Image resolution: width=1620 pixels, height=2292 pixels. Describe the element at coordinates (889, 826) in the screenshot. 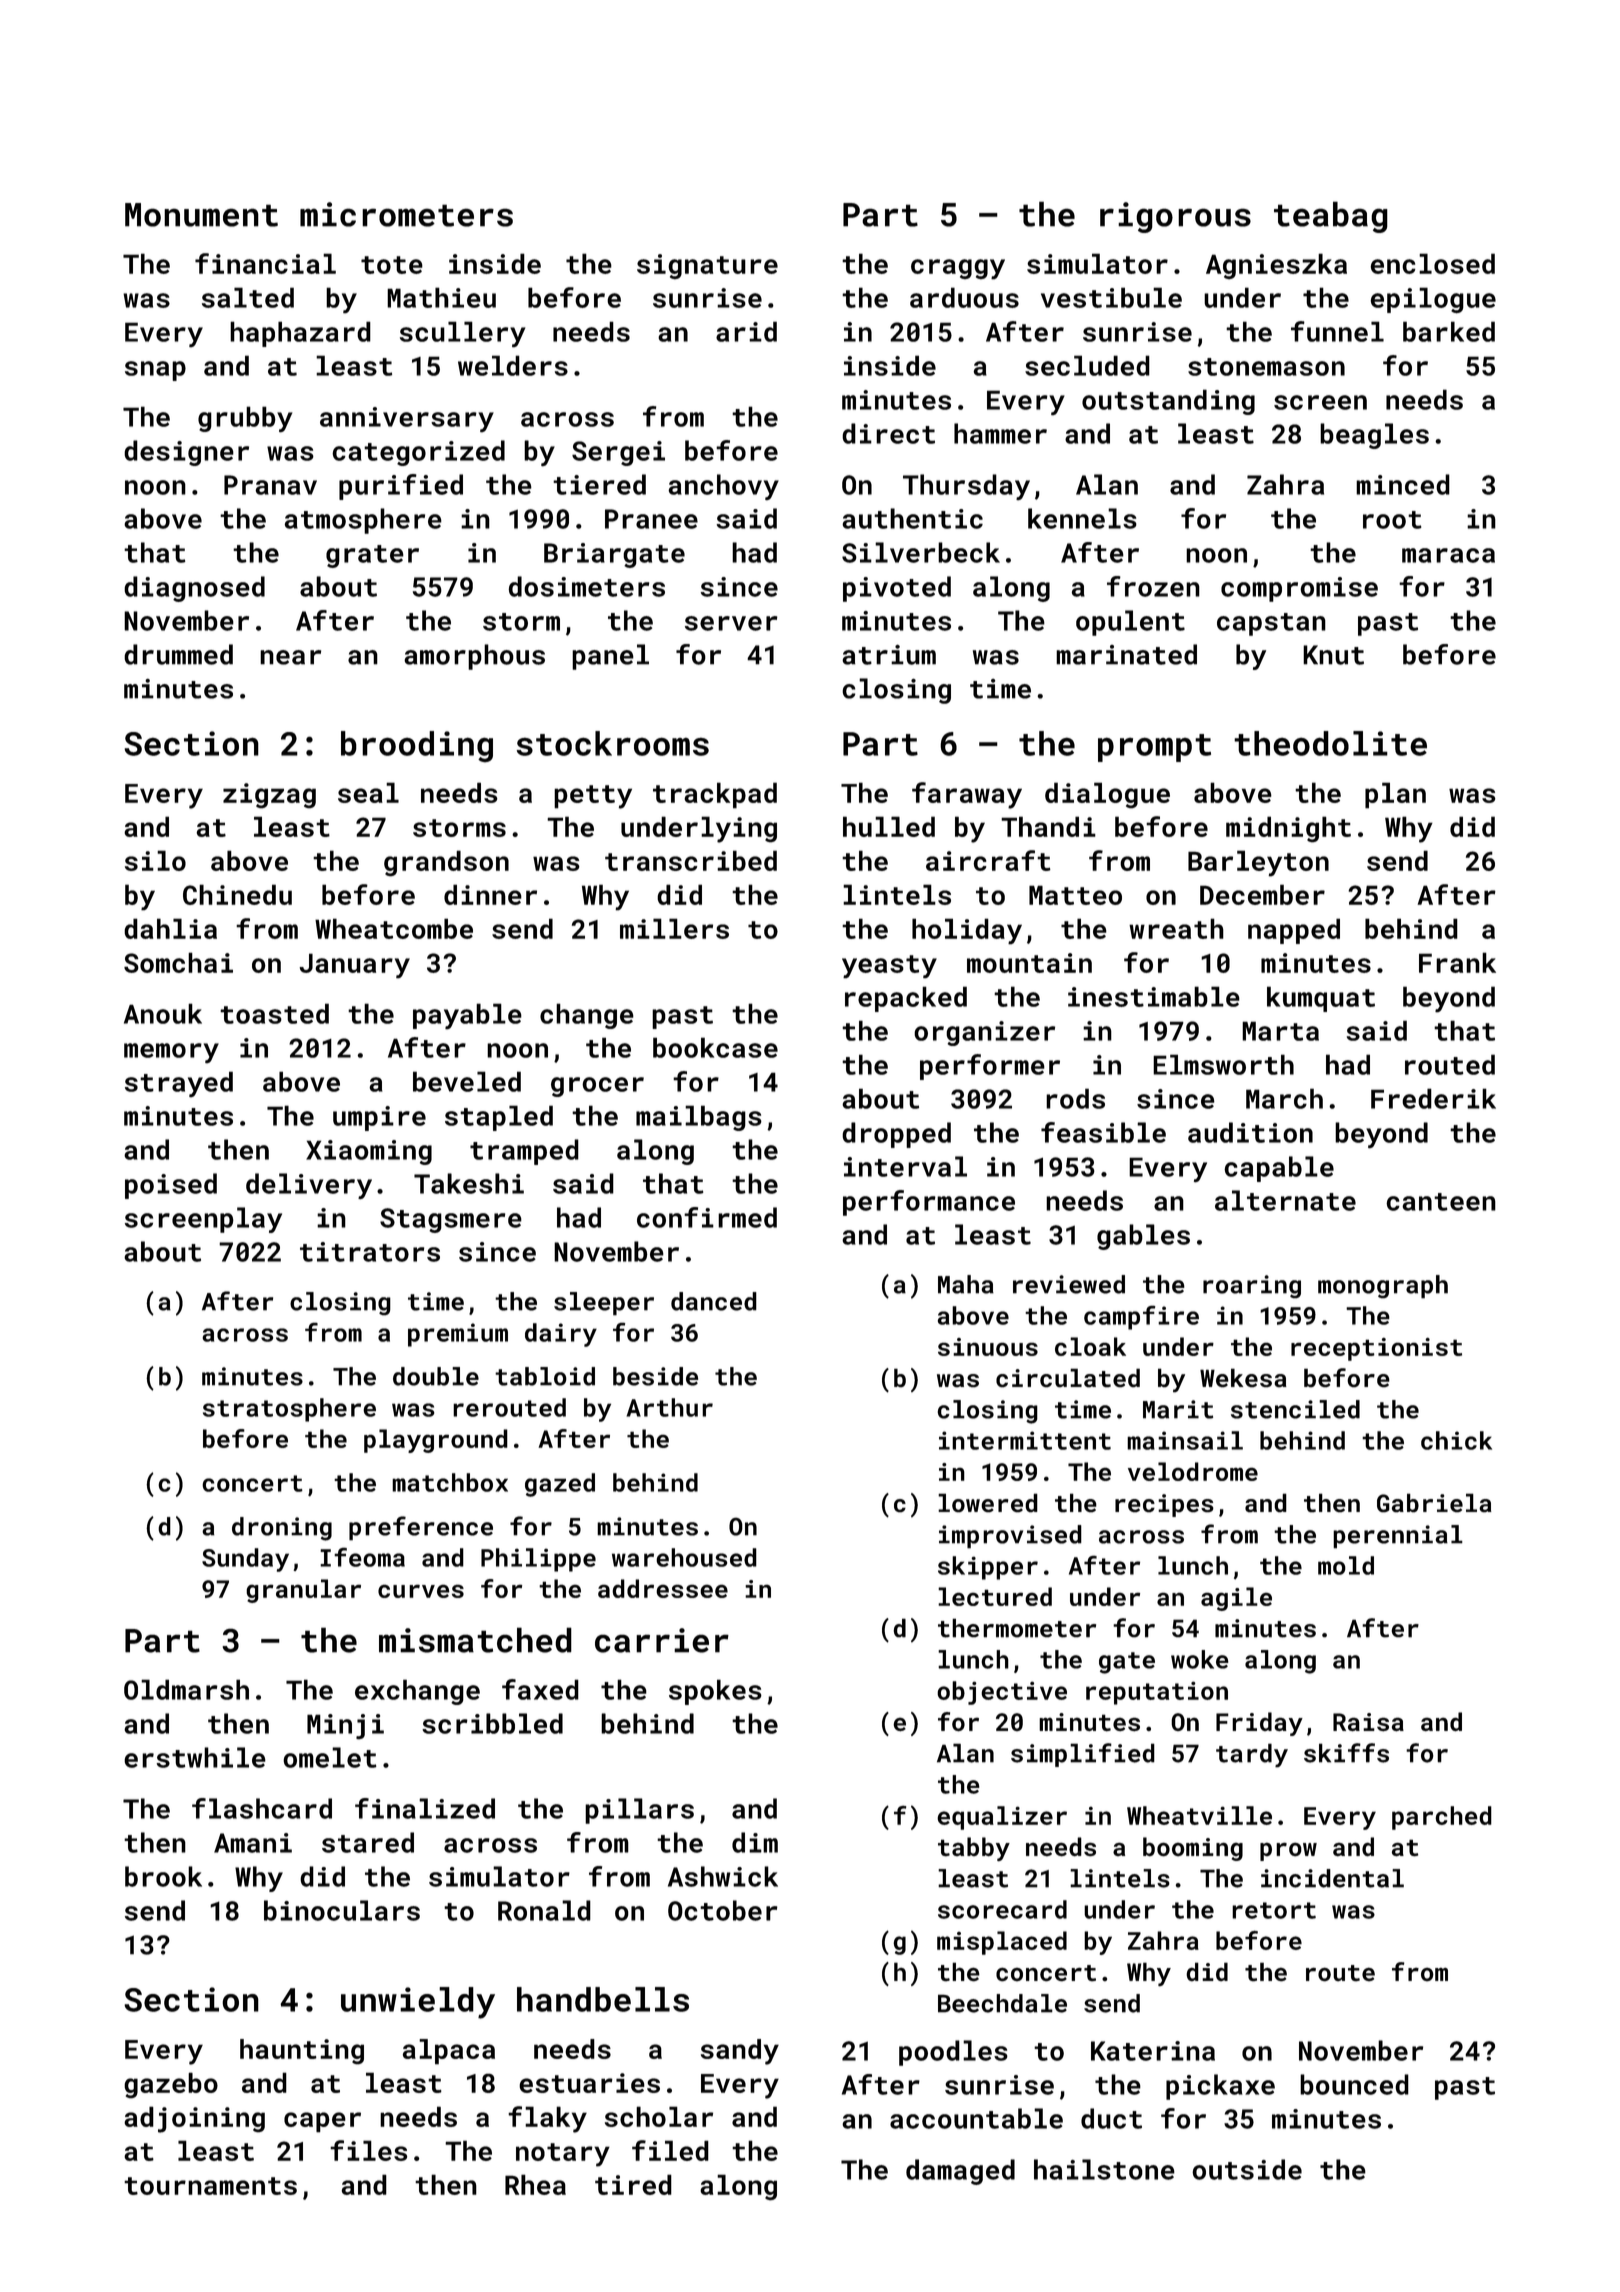

I see `hulled` at that location.
